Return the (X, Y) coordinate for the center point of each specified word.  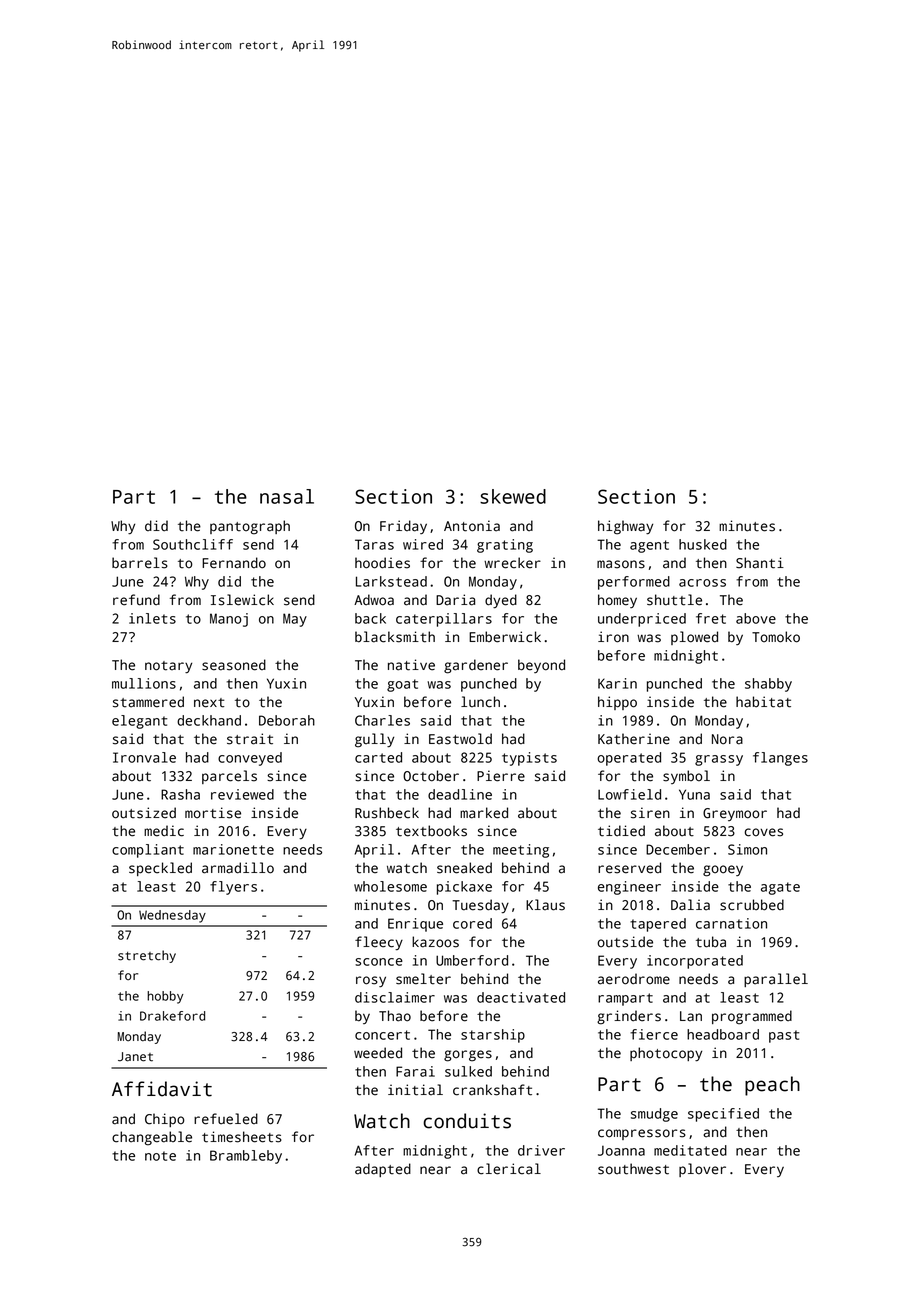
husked (703, 544)
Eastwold (460, 739)
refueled (226, 1119)
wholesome (390, 886)
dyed (501, 601)
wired (423, 544)
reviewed (242, 794)
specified (723, 1115)
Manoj (229, 620)
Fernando (234, 563)
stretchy (147, 956)
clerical (509, 1169)
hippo (617, 703)
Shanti (760, 563)
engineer (629, 888)
